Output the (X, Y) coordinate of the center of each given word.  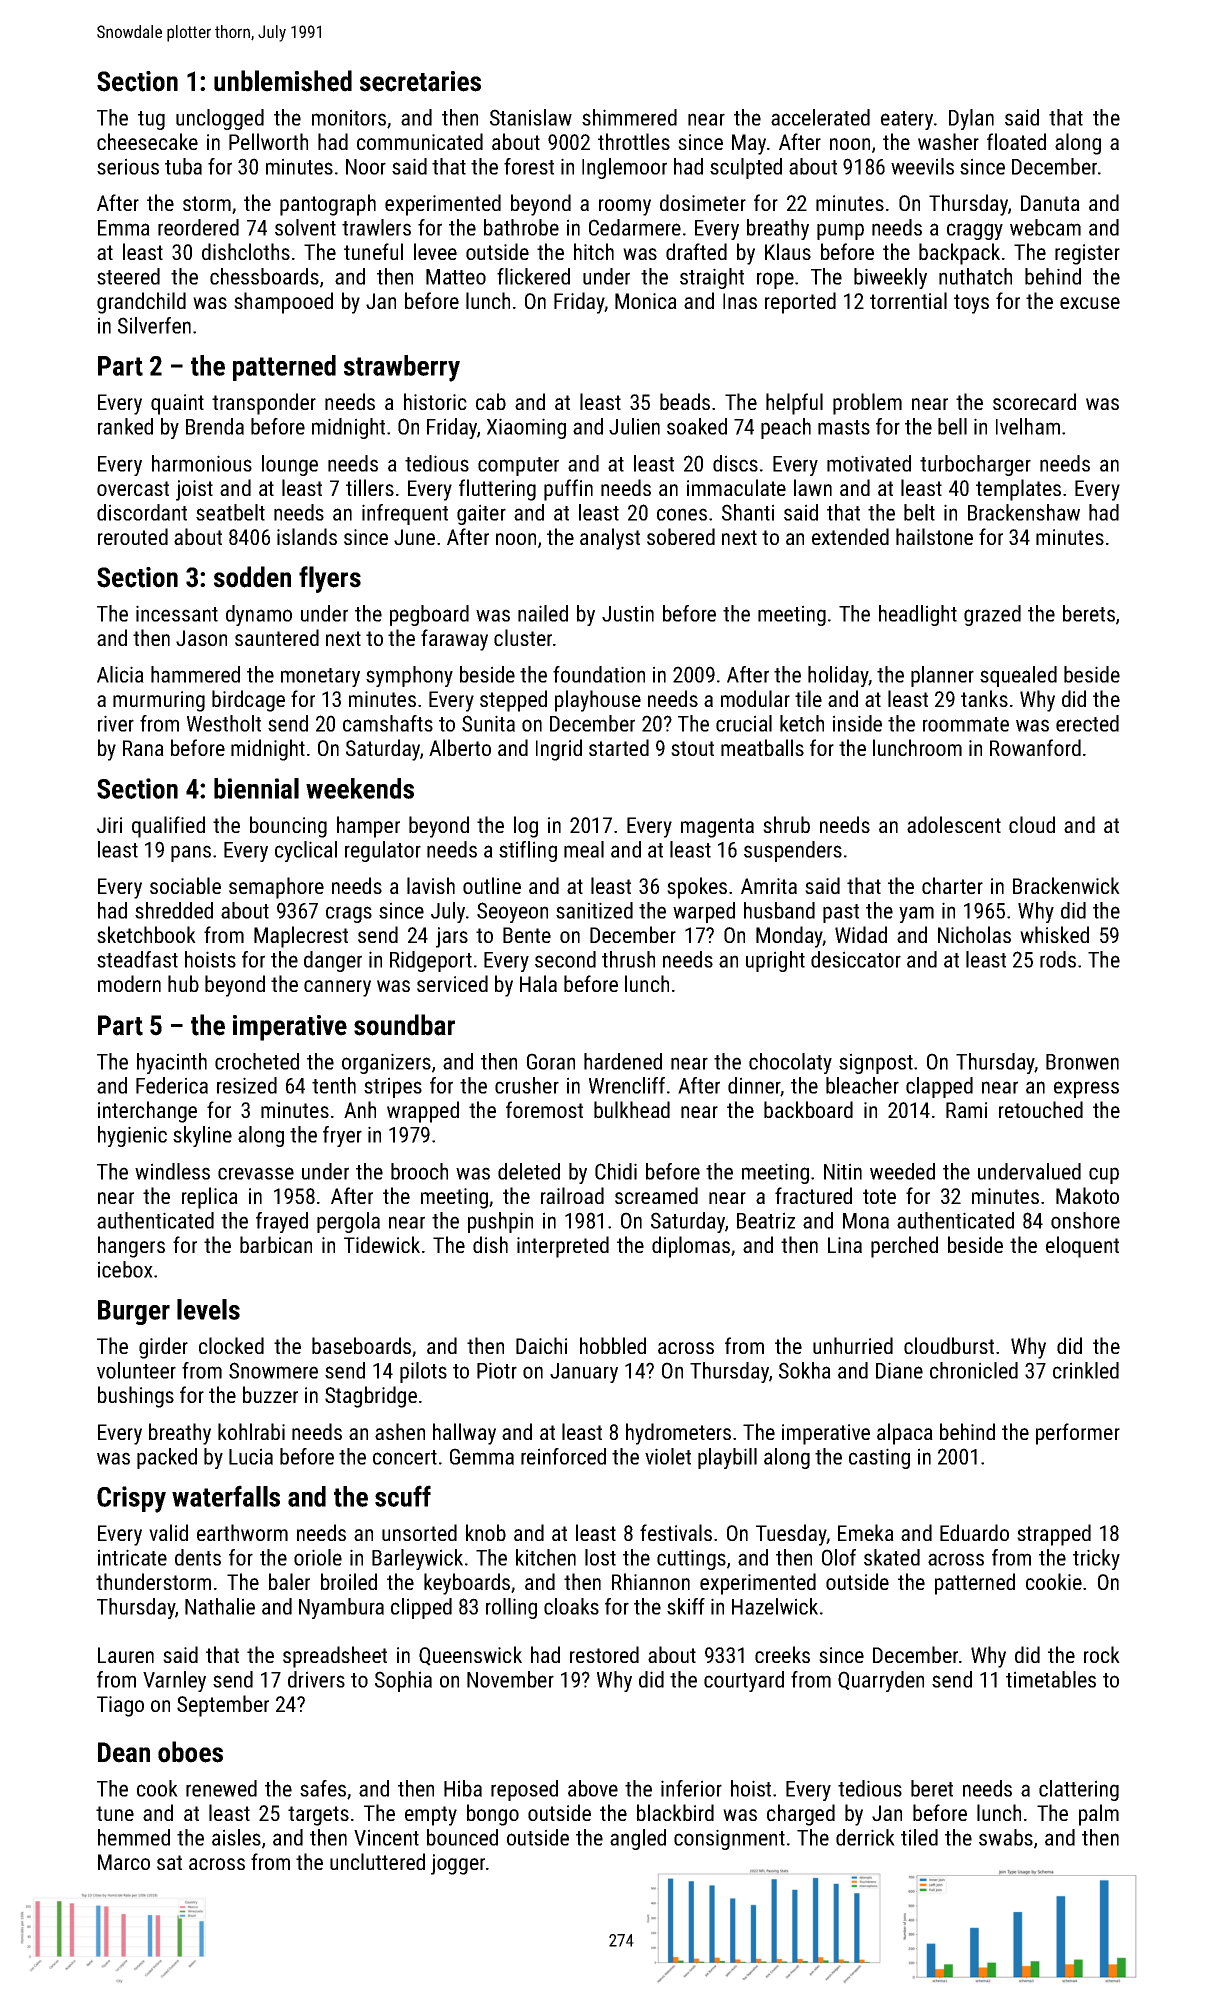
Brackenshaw (1024, 512)
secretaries (420, 81)
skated (892, 1557)
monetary (320, 677)
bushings (136, 1397)
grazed (992, 615)
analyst (610, 539)
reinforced (563, 1456)
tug (151, 120)
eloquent (1082, 1247)
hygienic (132, 1136)
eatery (907, 120)
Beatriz (766, 1220)
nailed (543, 613)
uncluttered (377, 1861)
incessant (177, 613)
